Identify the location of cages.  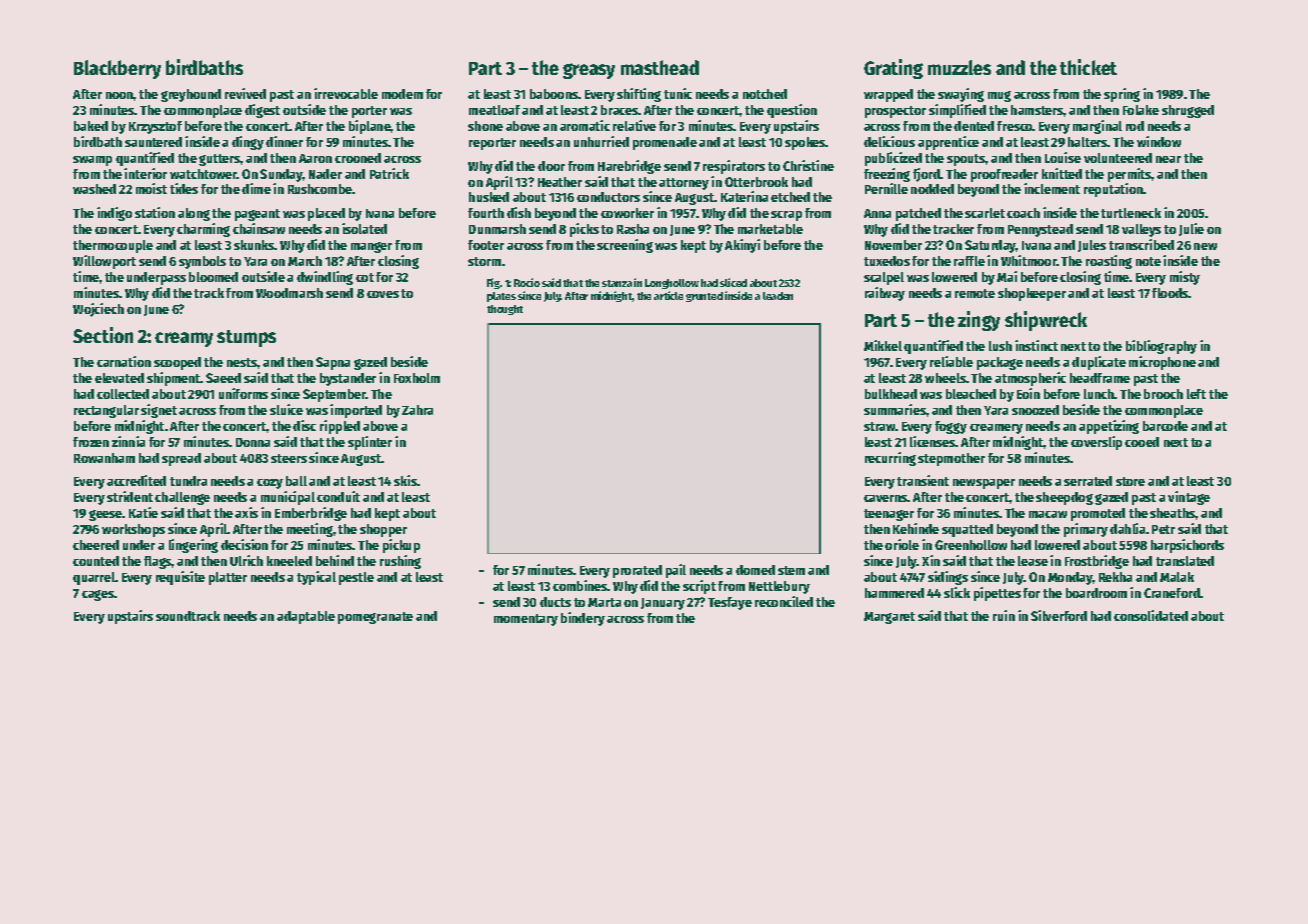
(98, 595).
